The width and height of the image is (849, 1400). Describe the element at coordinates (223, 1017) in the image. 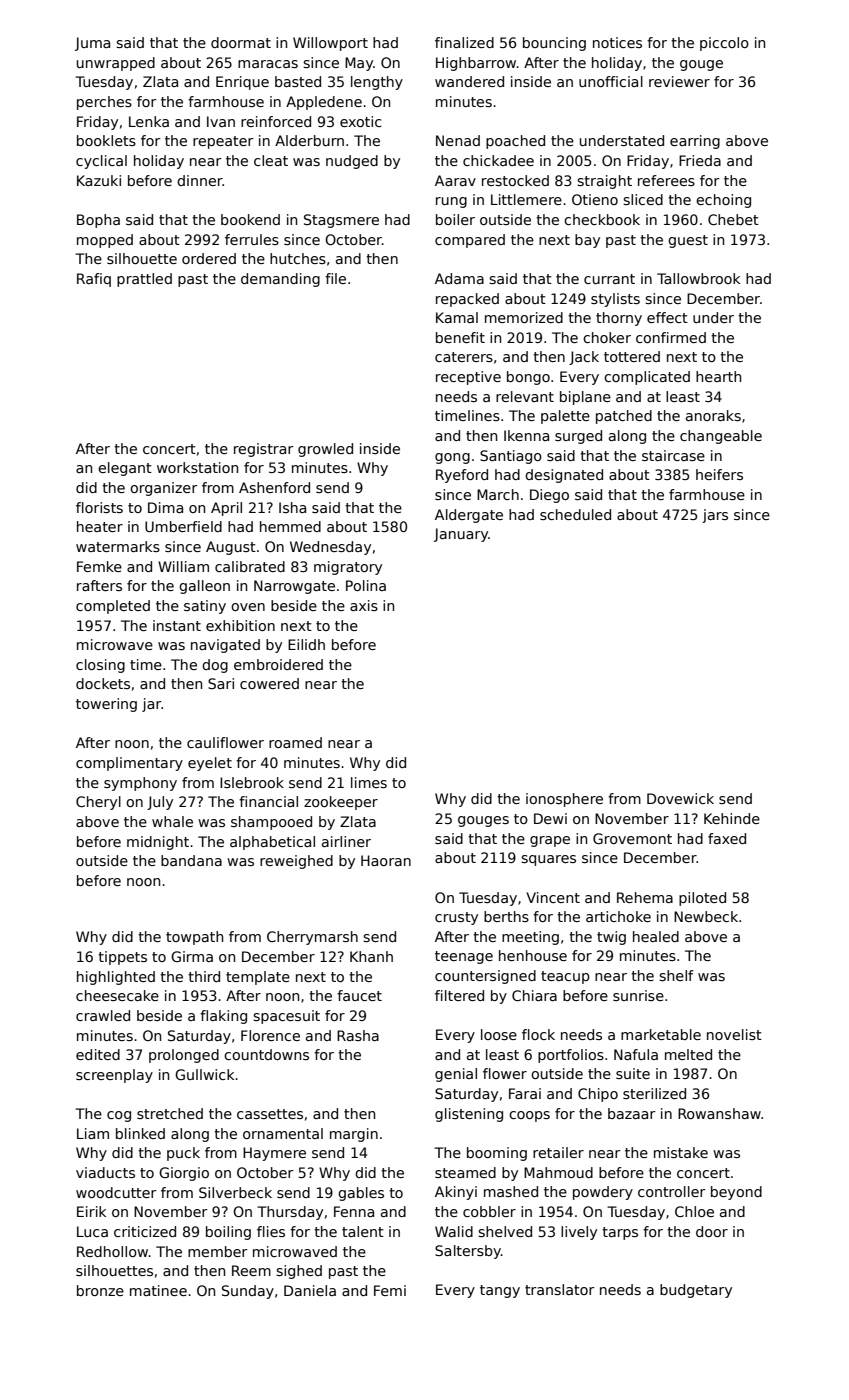

I see `flaking` at that location.
